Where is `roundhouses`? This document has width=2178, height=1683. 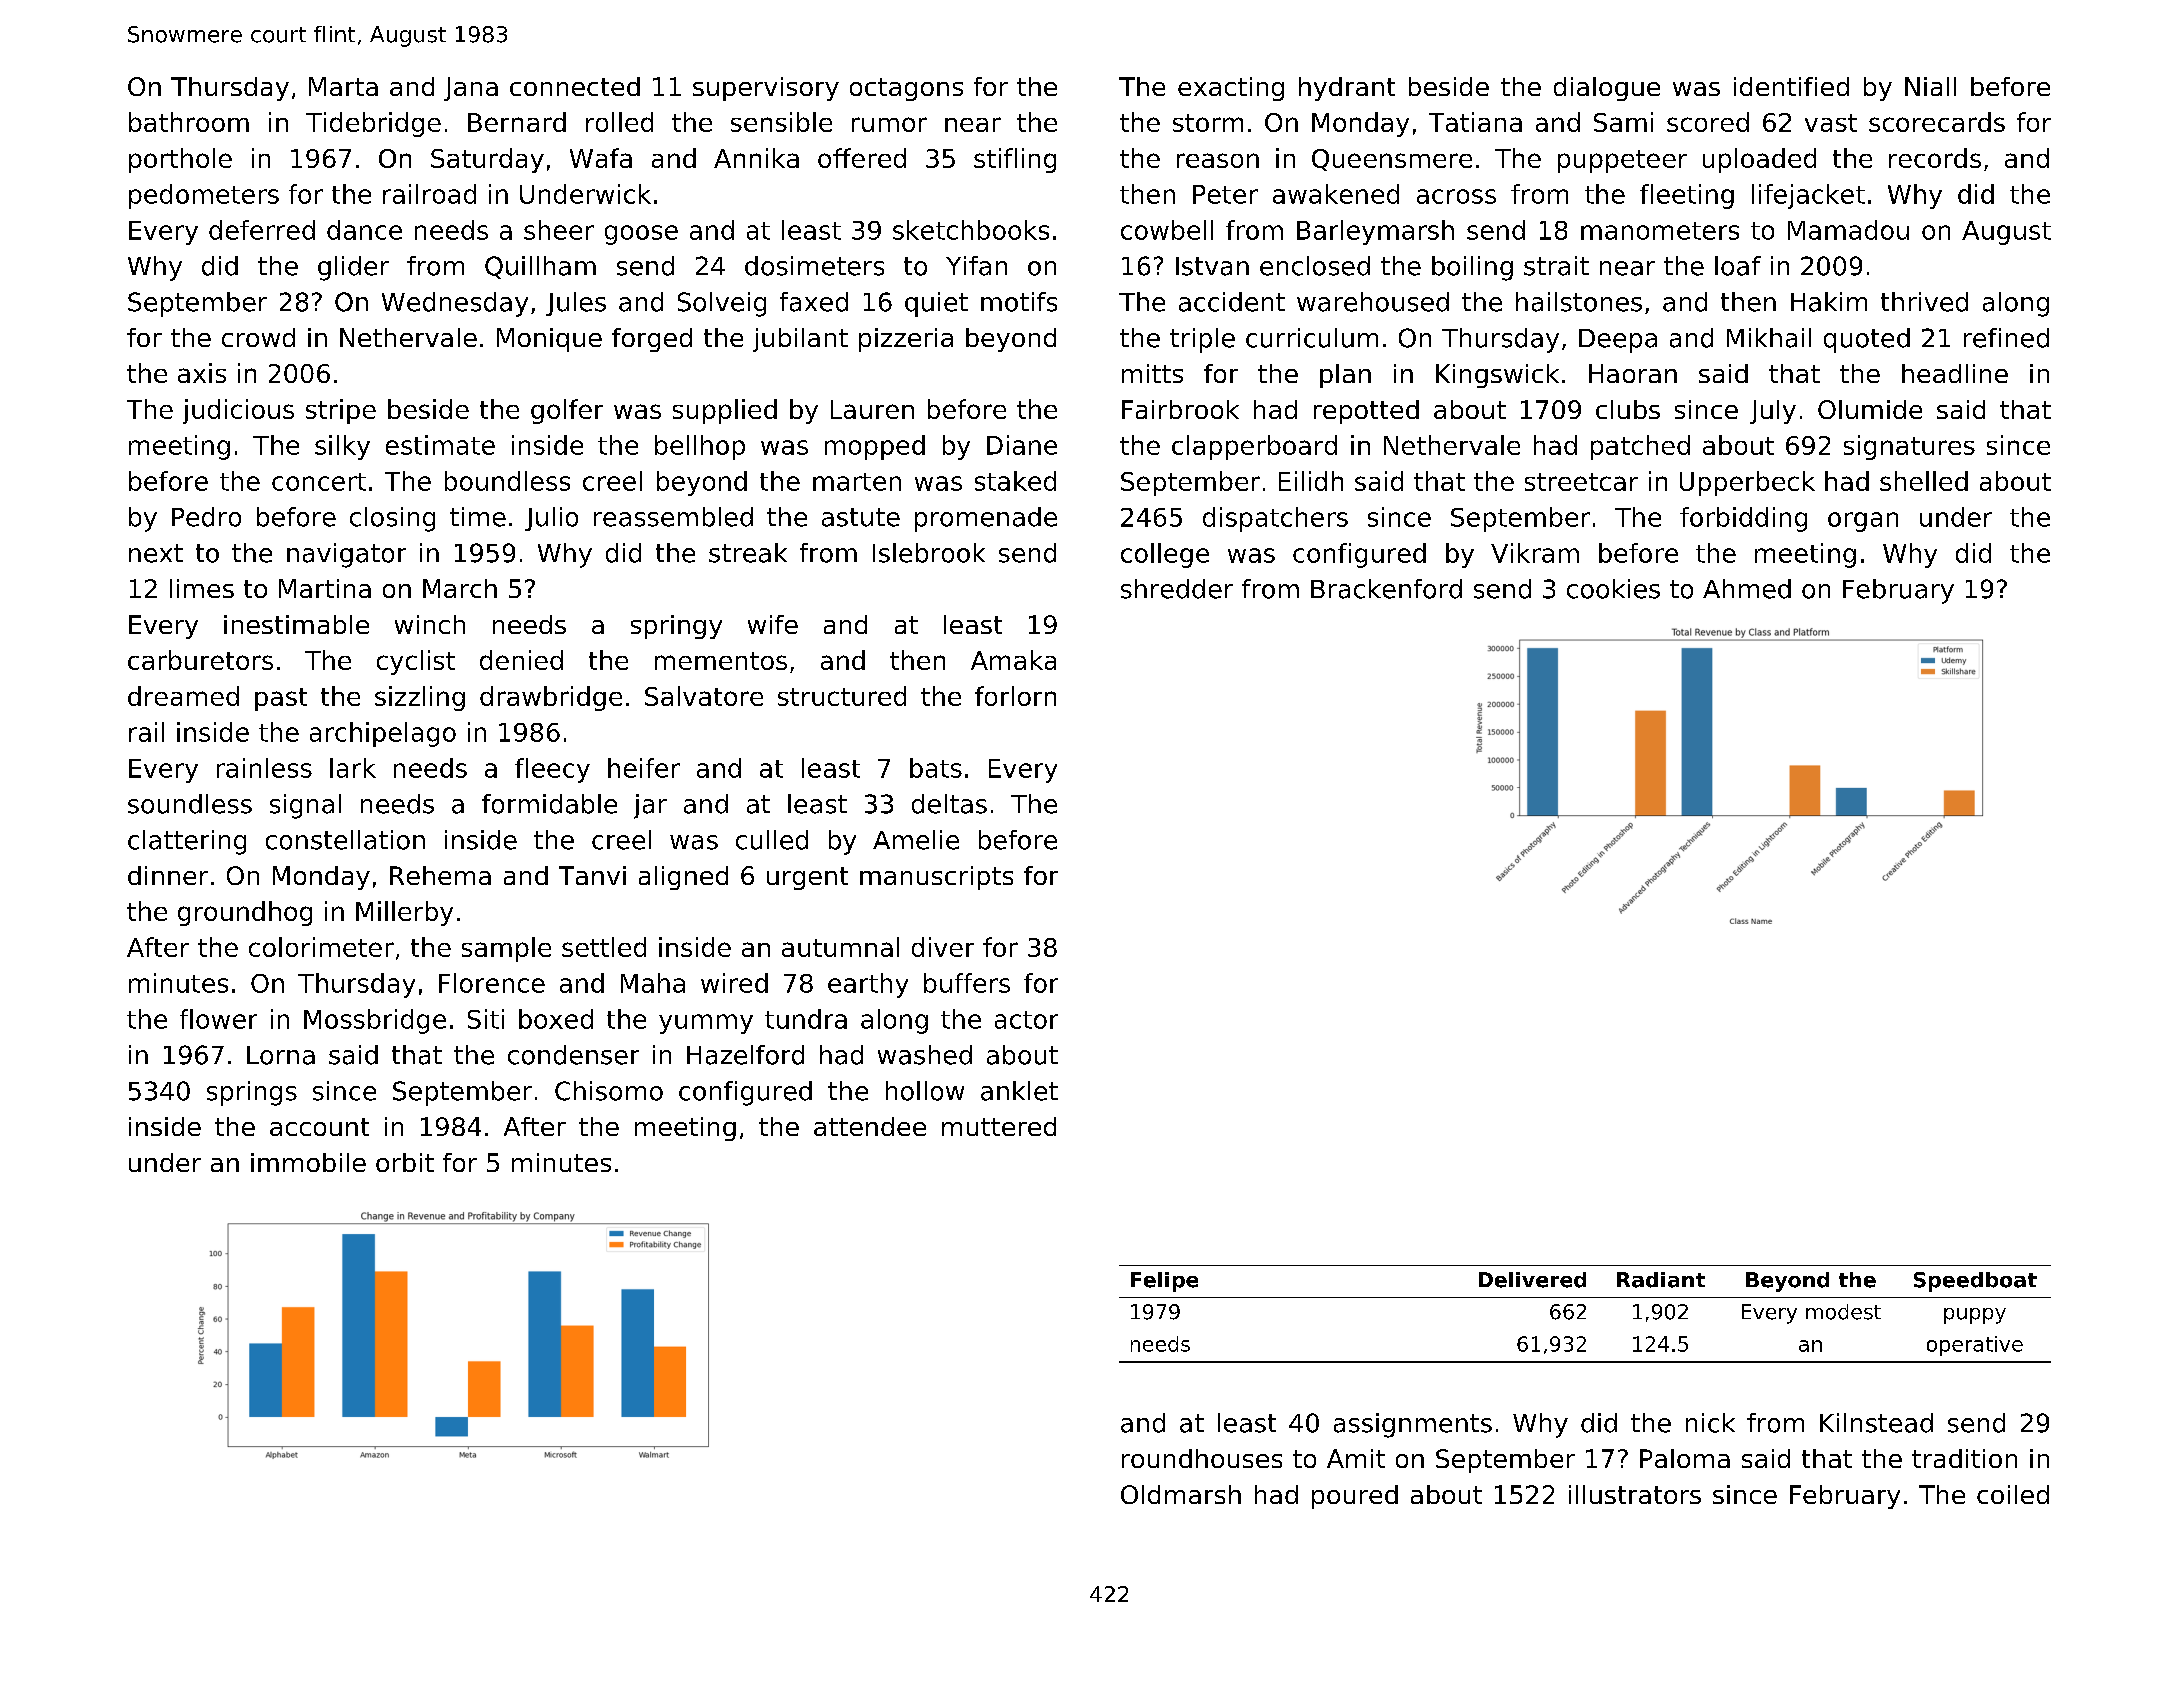
roundhouses is located at coordinates (1202, 1458).
